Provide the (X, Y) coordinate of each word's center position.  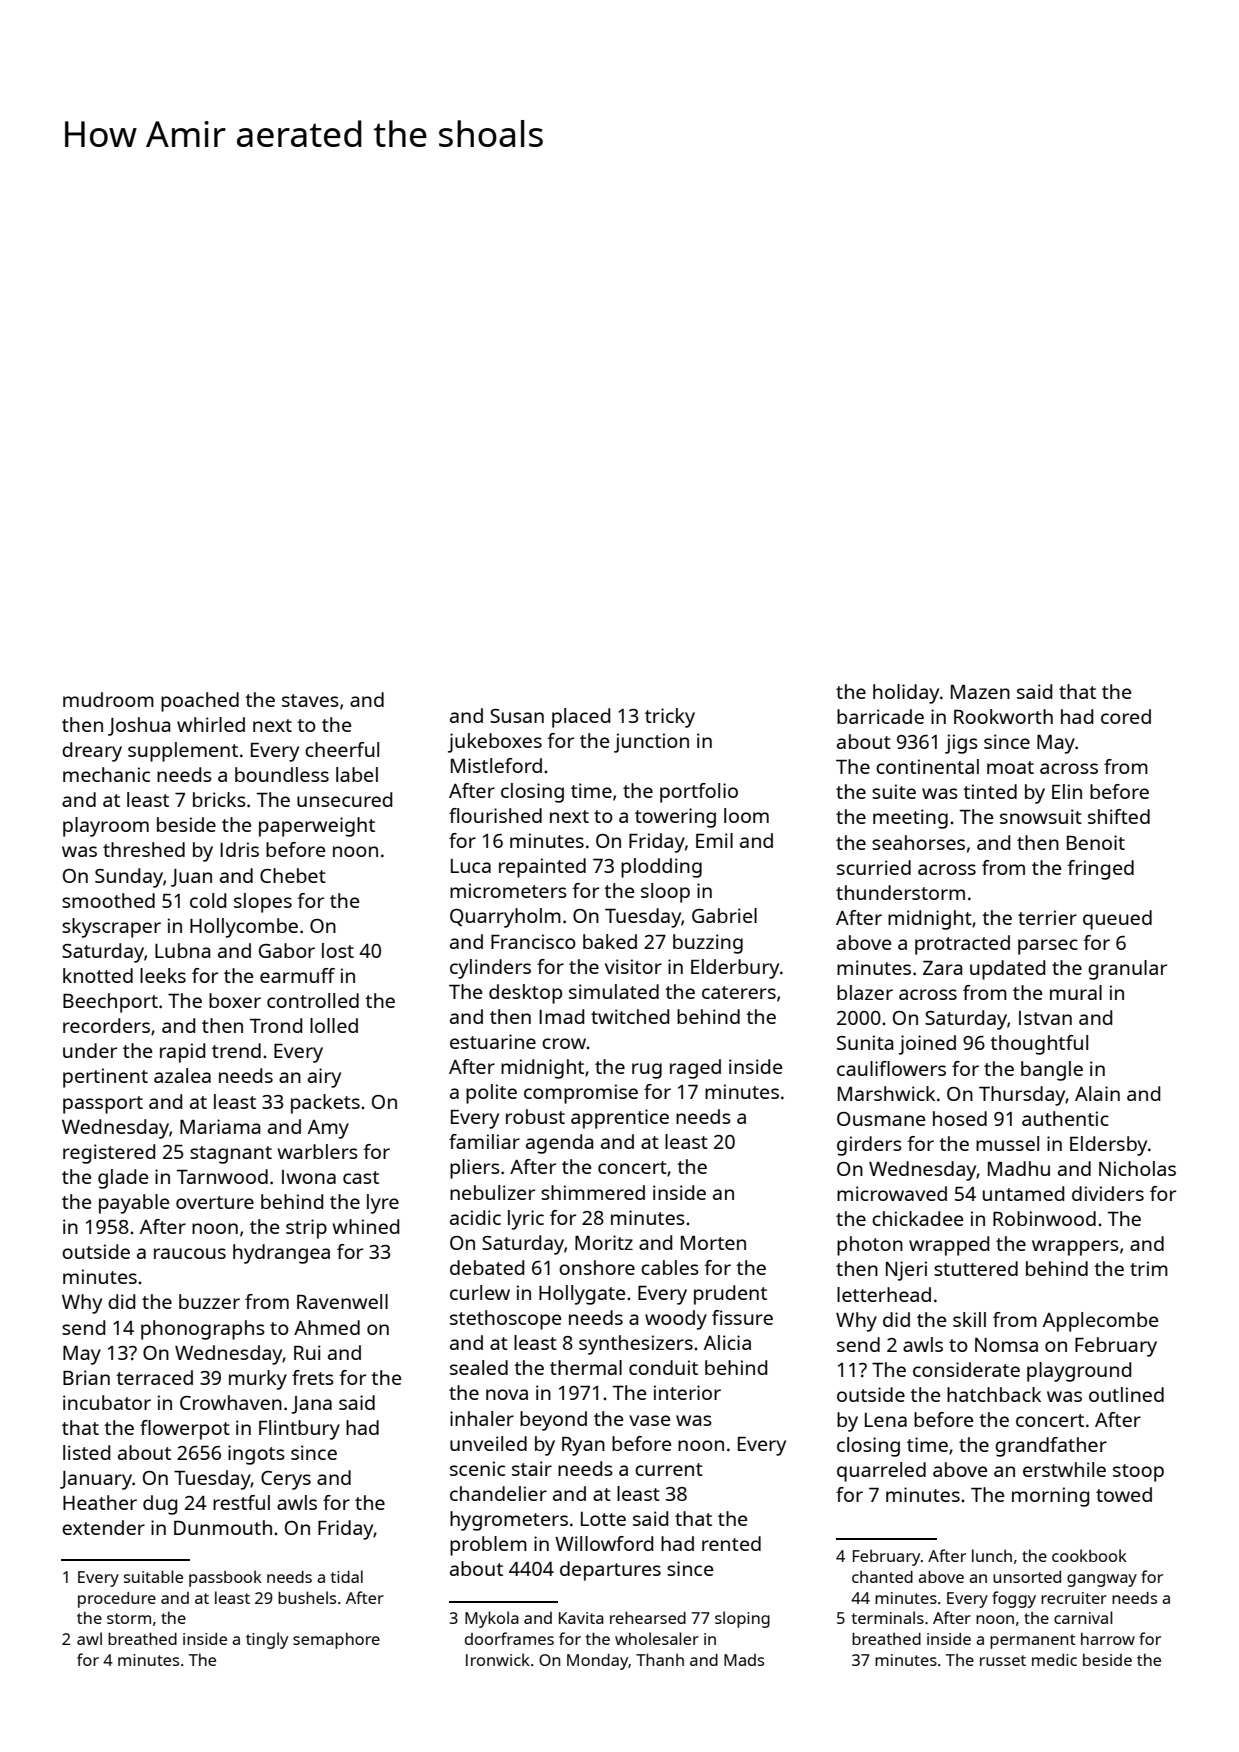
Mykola (492, 1619)
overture (215, 1202)
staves (310, 700)
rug (647, 1071)
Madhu (1019, 1168)
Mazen (980, 692)
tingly (267, 1640)
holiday (906, 694)
